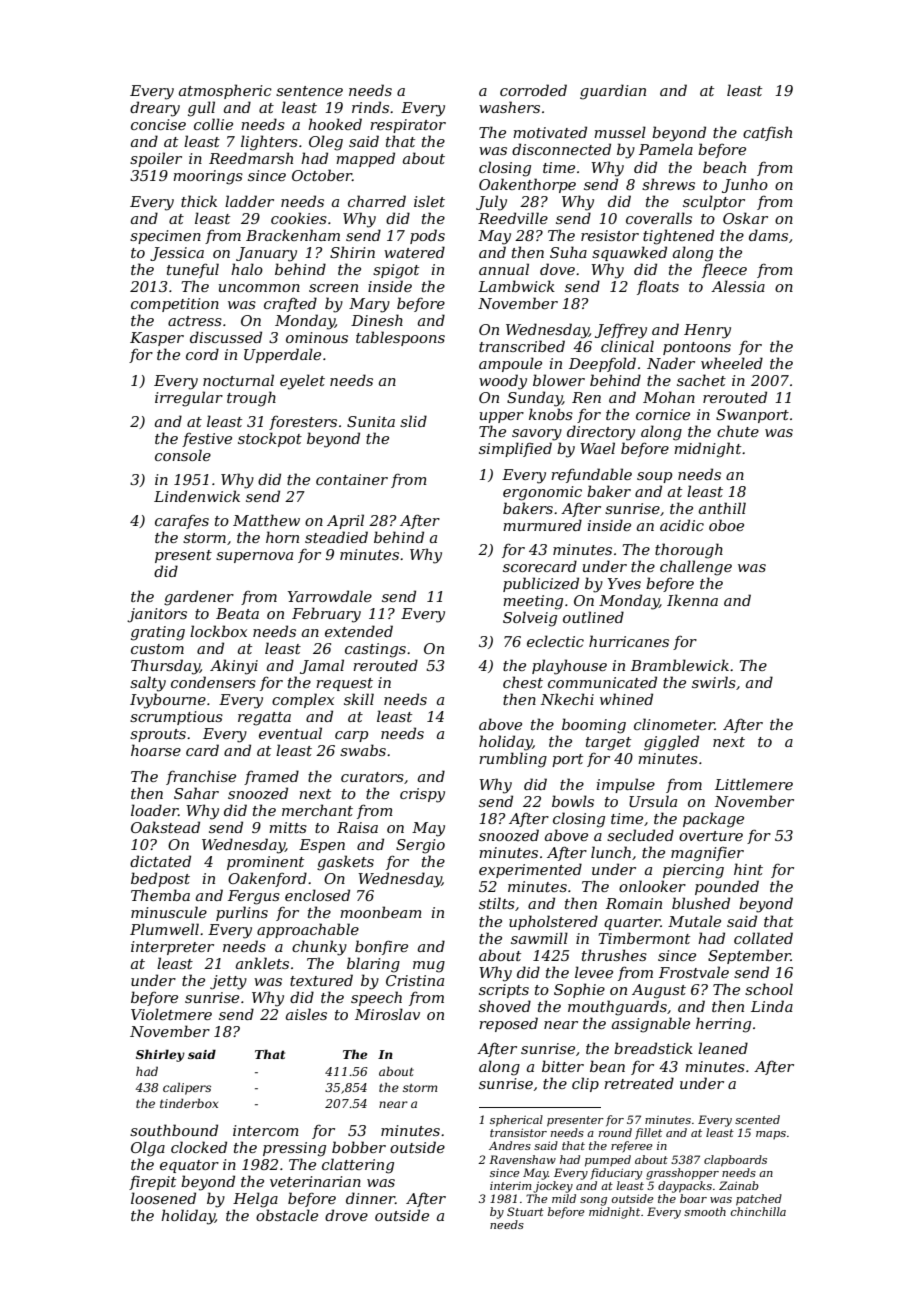 Image resolution: width=924 pixels, height=1314 pixels. What do you see at coordinates (303, 423) in the image?
I see `foresters` at bounding box center [303, 423].
